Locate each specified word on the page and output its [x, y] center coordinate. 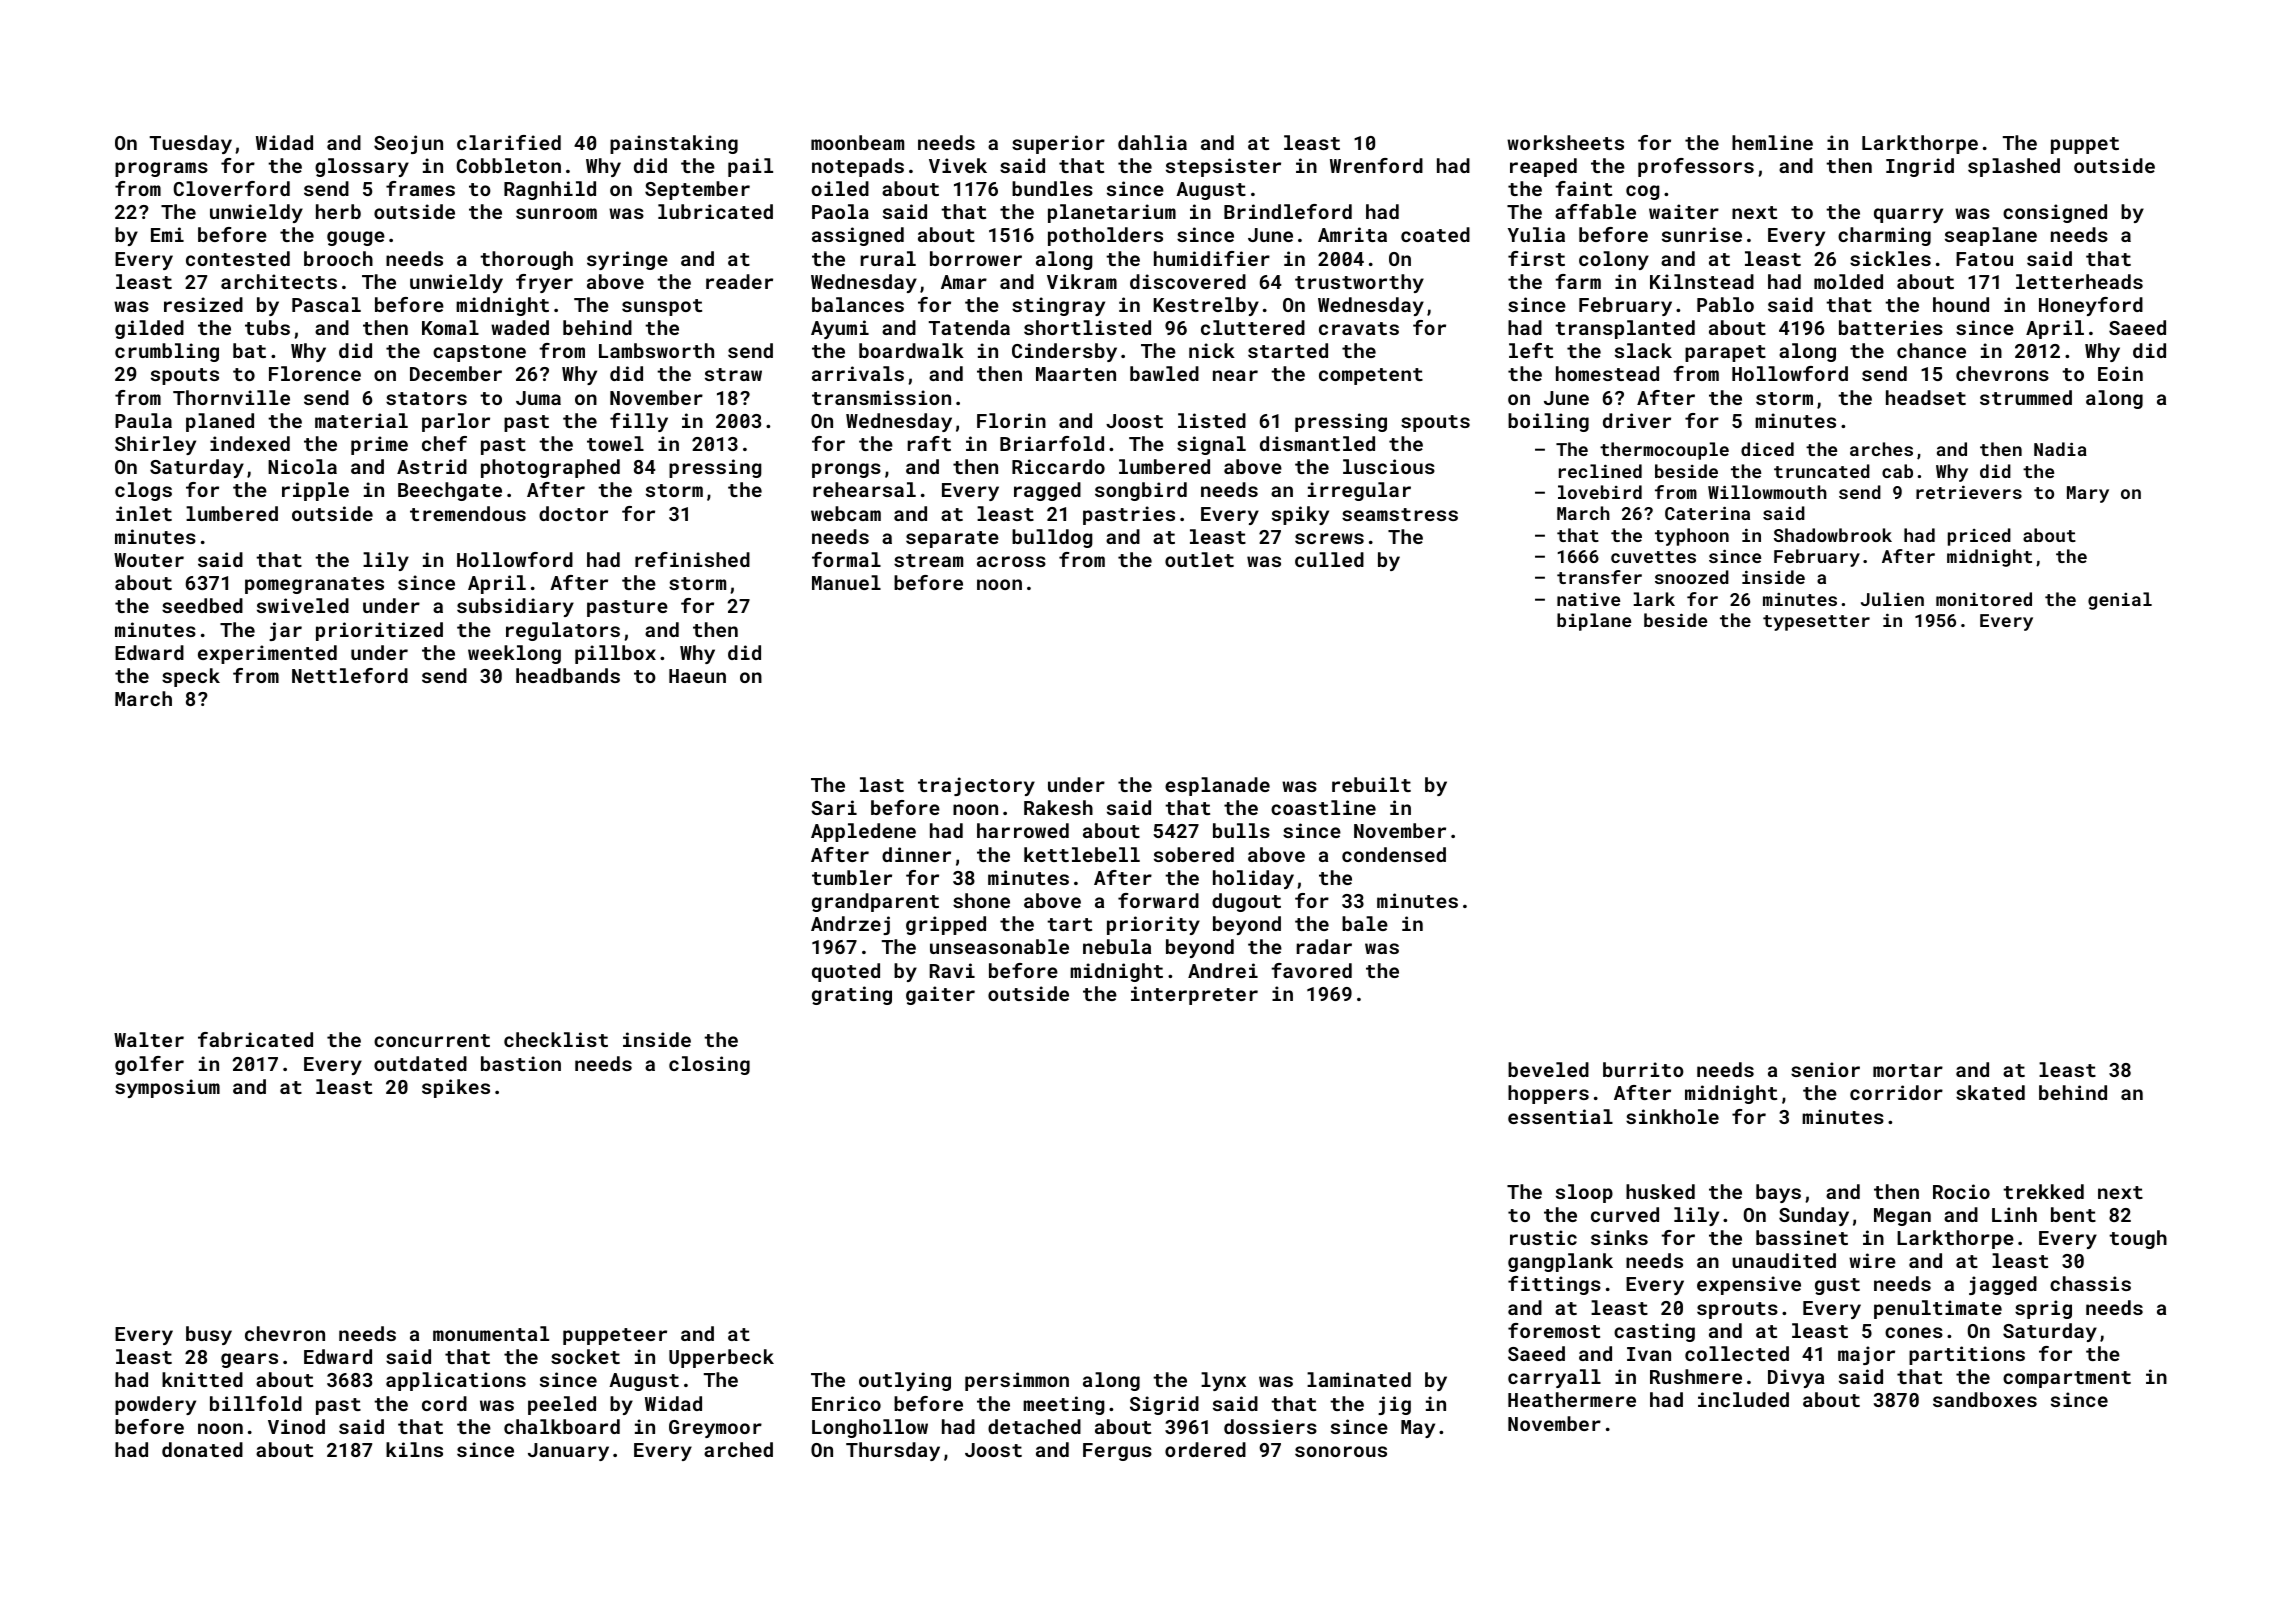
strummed [2026, 397]
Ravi [952, 970]
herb [338, 211]
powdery [155, 1405]
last [882, 784]
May [1418, 1429]
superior [1058, 144]
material [361, 420]
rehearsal [864, 489]
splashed [2014, 167]
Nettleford [350, 675]
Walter [149, 1039]
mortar [1908, 1070]
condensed [1394, 854]
